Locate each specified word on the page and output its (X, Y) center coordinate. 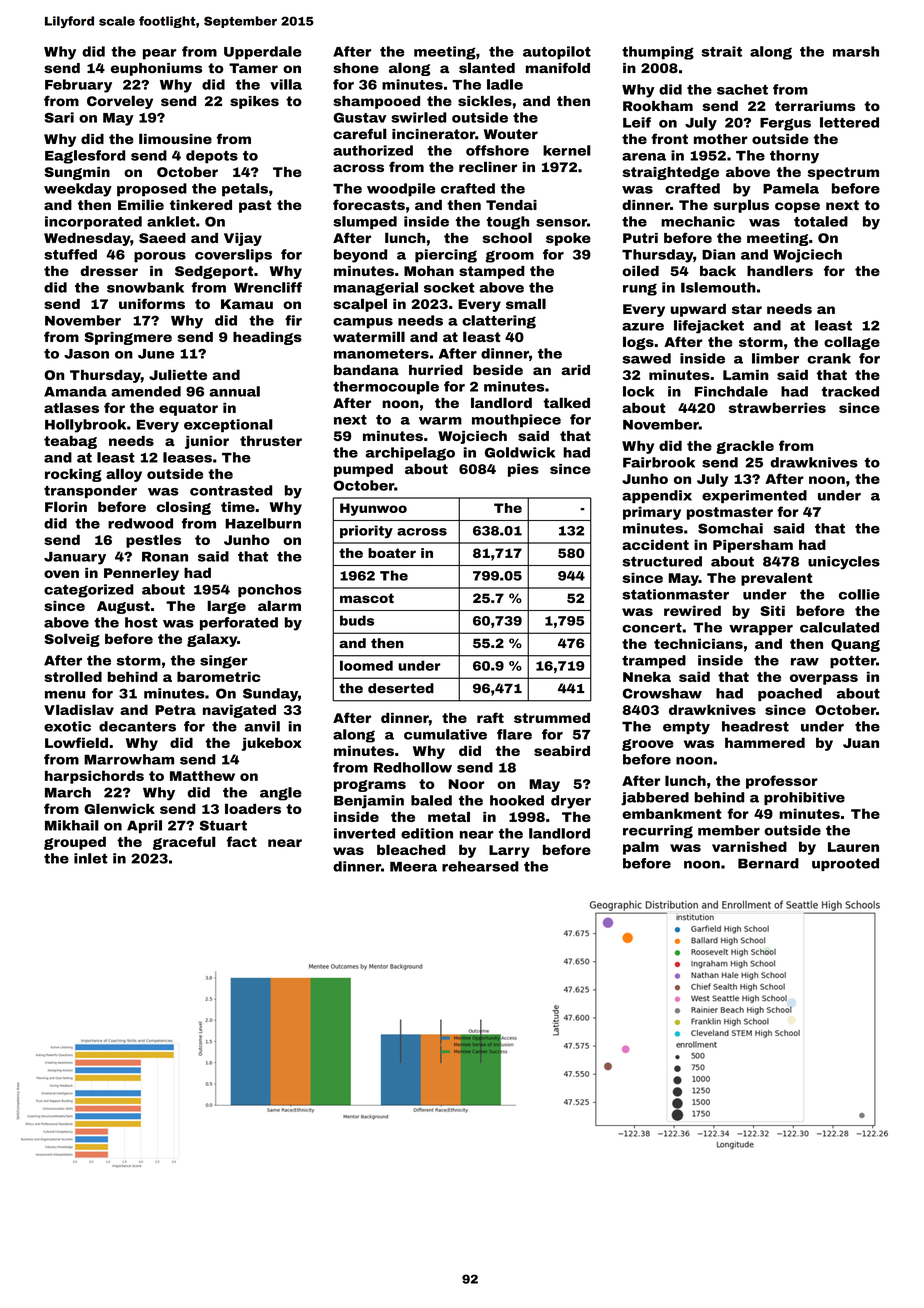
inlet (91, 858)
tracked (850, 391)
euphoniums (156, 69)
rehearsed (480, 866)
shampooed (376, 102)
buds (357, 620)
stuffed (70, 254)
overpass (824, 679)
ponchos (270, 590)
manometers (381, 354)
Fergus (785, 124)
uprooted (845, 864)
